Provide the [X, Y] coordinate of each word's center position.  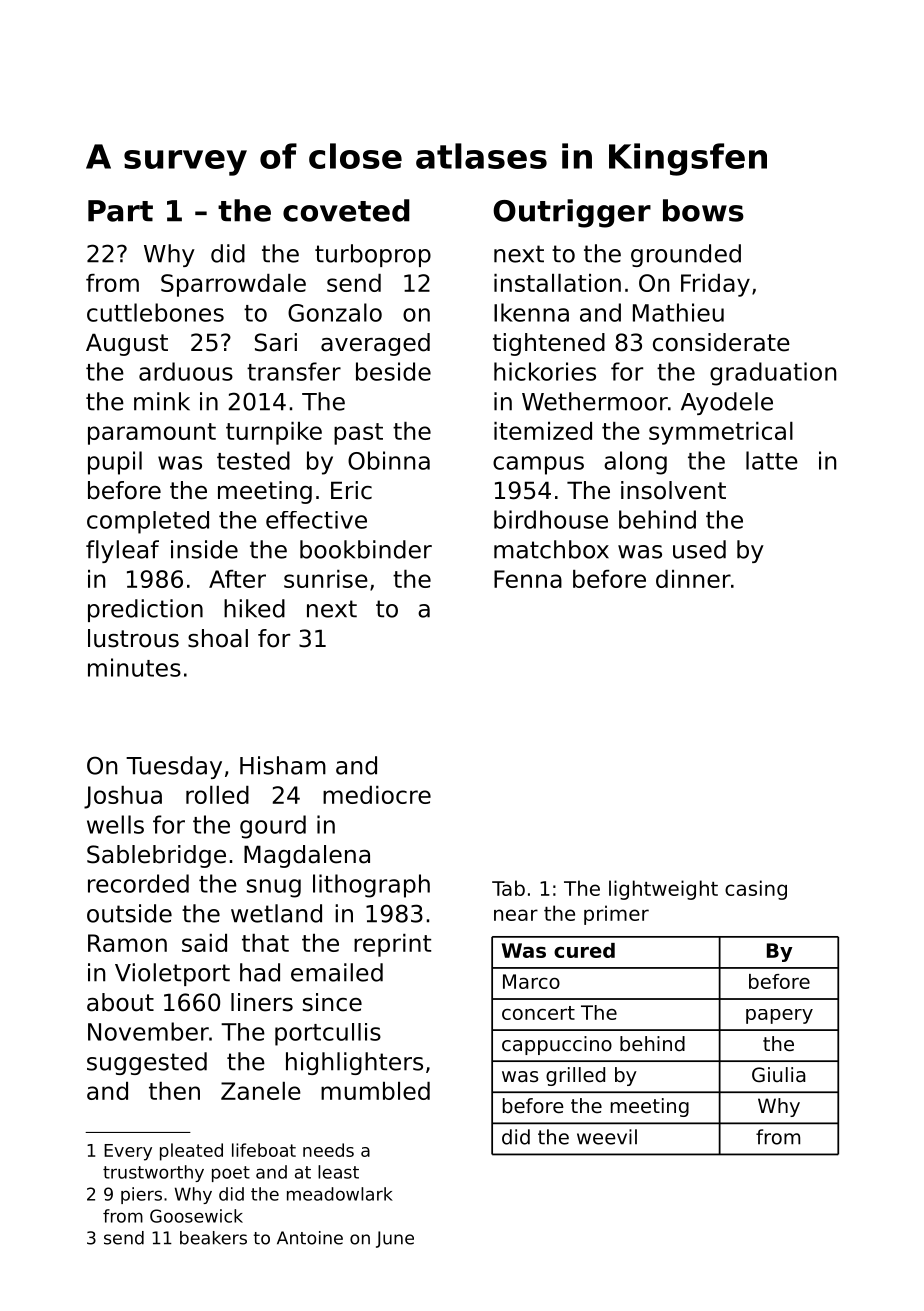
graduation [773, 374]
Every [128, 1152]
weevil [607, 1137]
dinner [693, 579]
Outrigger [572, 213]
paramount [152, 434]
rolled [217, 795]
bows [703, 210]
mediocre [377, 795]
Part [120, 211]
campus [538, 465]
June [395, 1239]
